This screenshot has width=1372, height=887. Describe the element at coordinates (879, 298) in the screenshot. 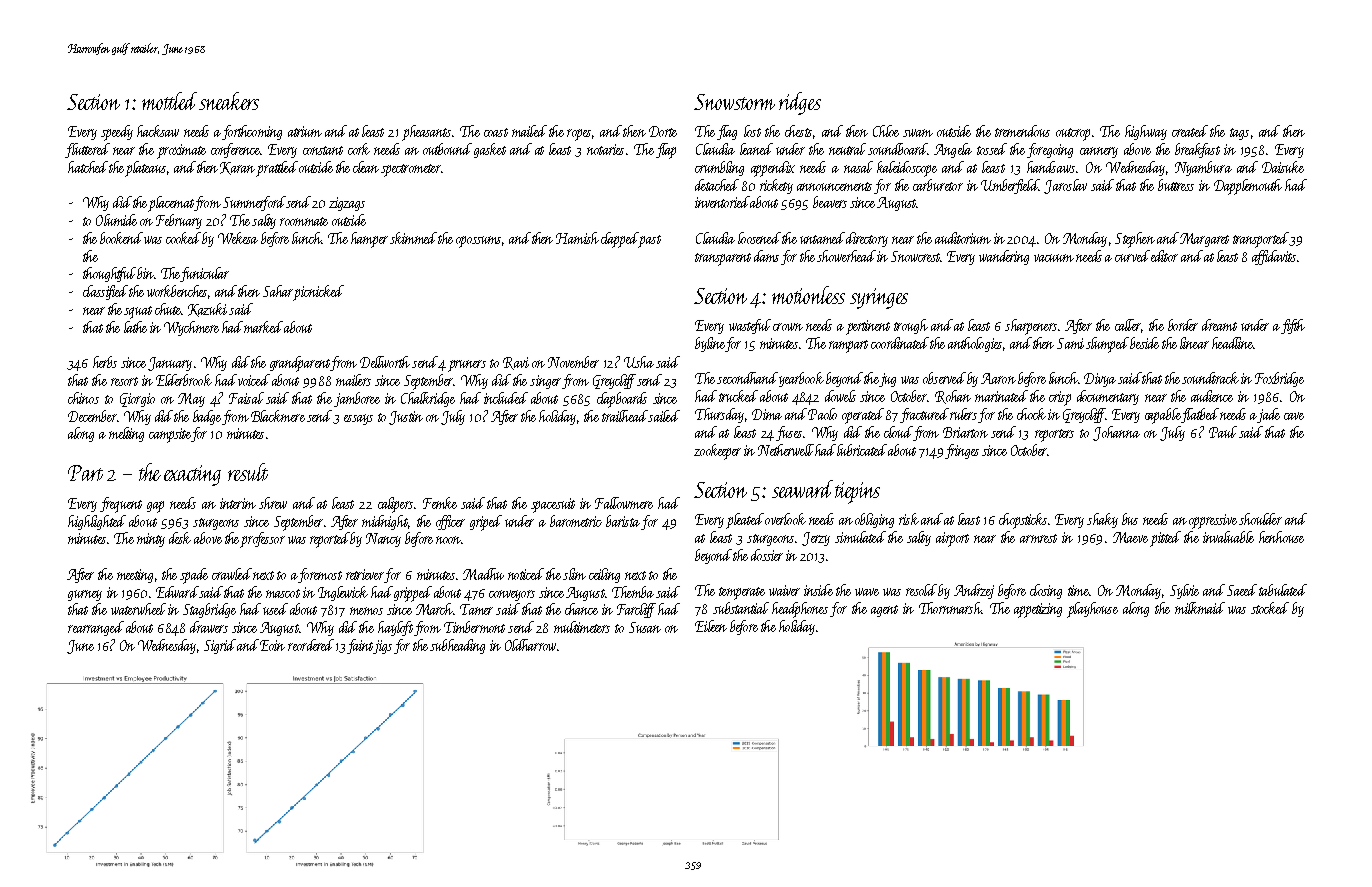

I see `syringes` at that location.
